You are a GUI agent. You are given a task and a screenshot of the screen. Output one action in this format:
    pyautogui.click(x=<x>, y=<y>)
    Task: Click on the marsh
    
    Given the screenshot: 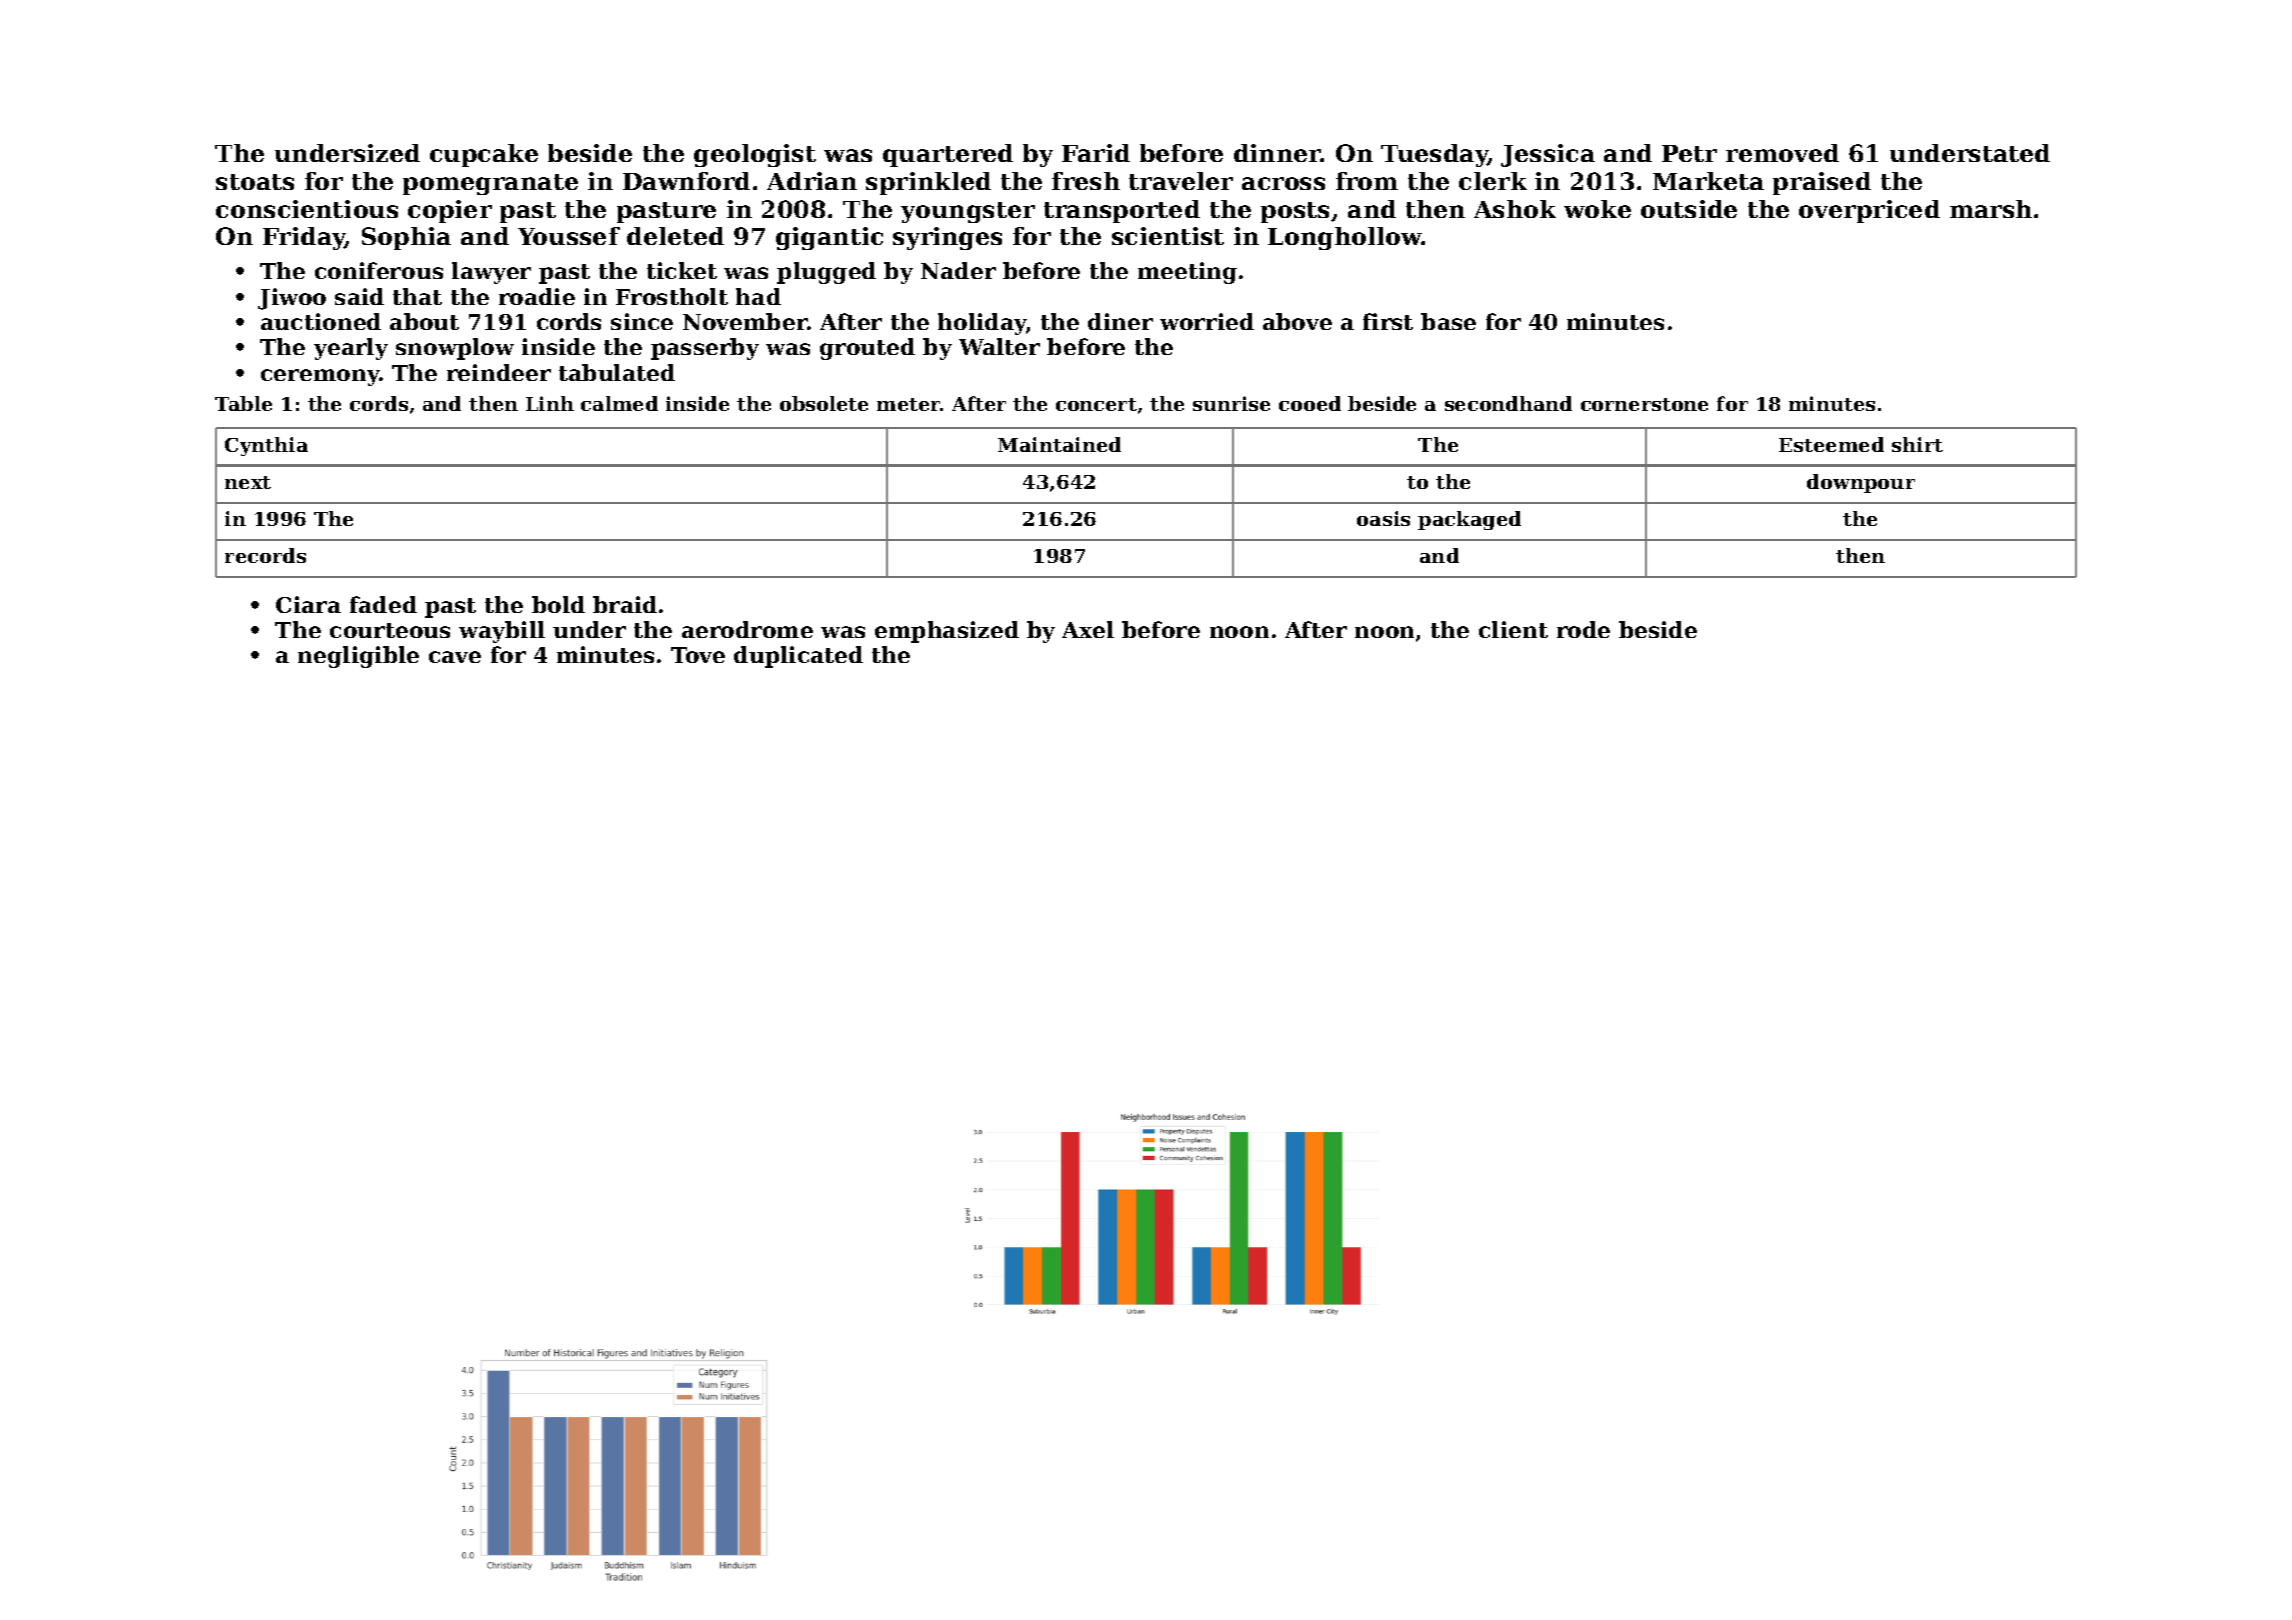 What is the action you would take?
    pyautogui.click(x=1991, y=209)
